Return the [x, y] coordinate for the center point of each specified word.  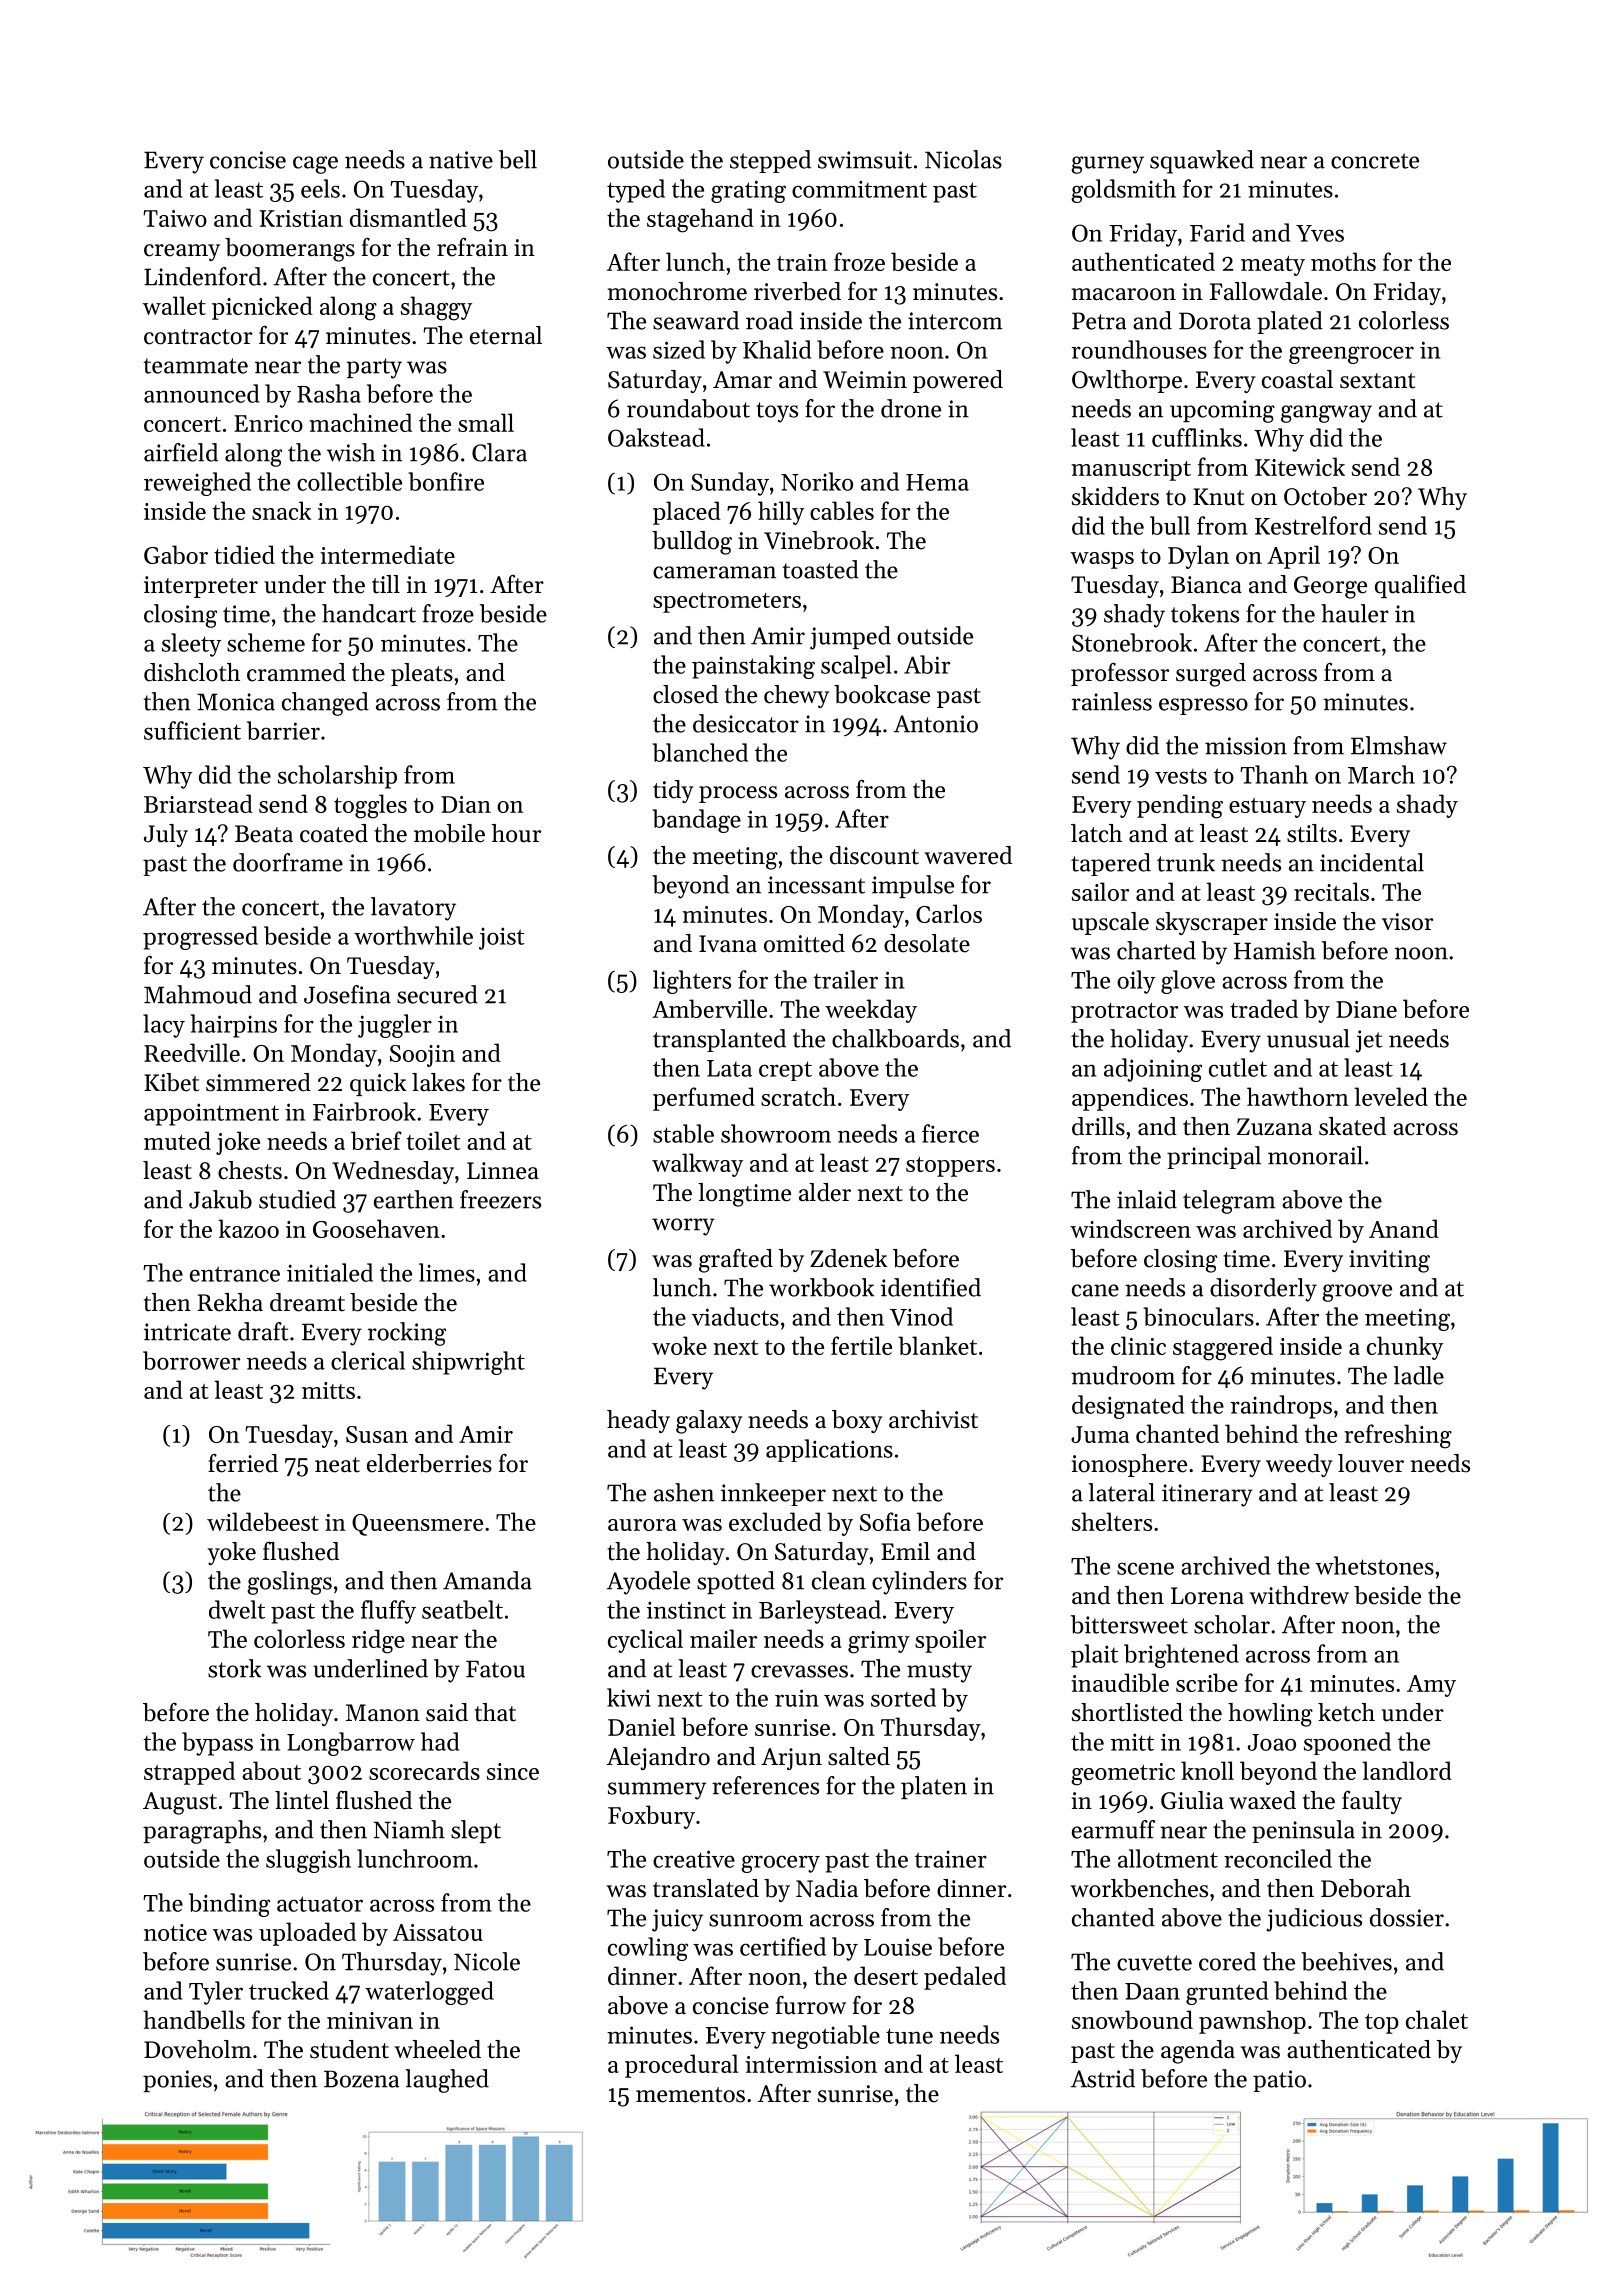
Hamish [1275, 950]
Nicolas [963, 159]
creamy [182, 252]
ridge [378, 1641]
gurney [1107, 165]
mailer [723, 1638]
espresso [1203, 706]
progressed [200, 938]
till [386, 584]
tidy [673, 791]
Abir [927, 664]
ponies [177, 2081]
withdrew [1299, 1595]
